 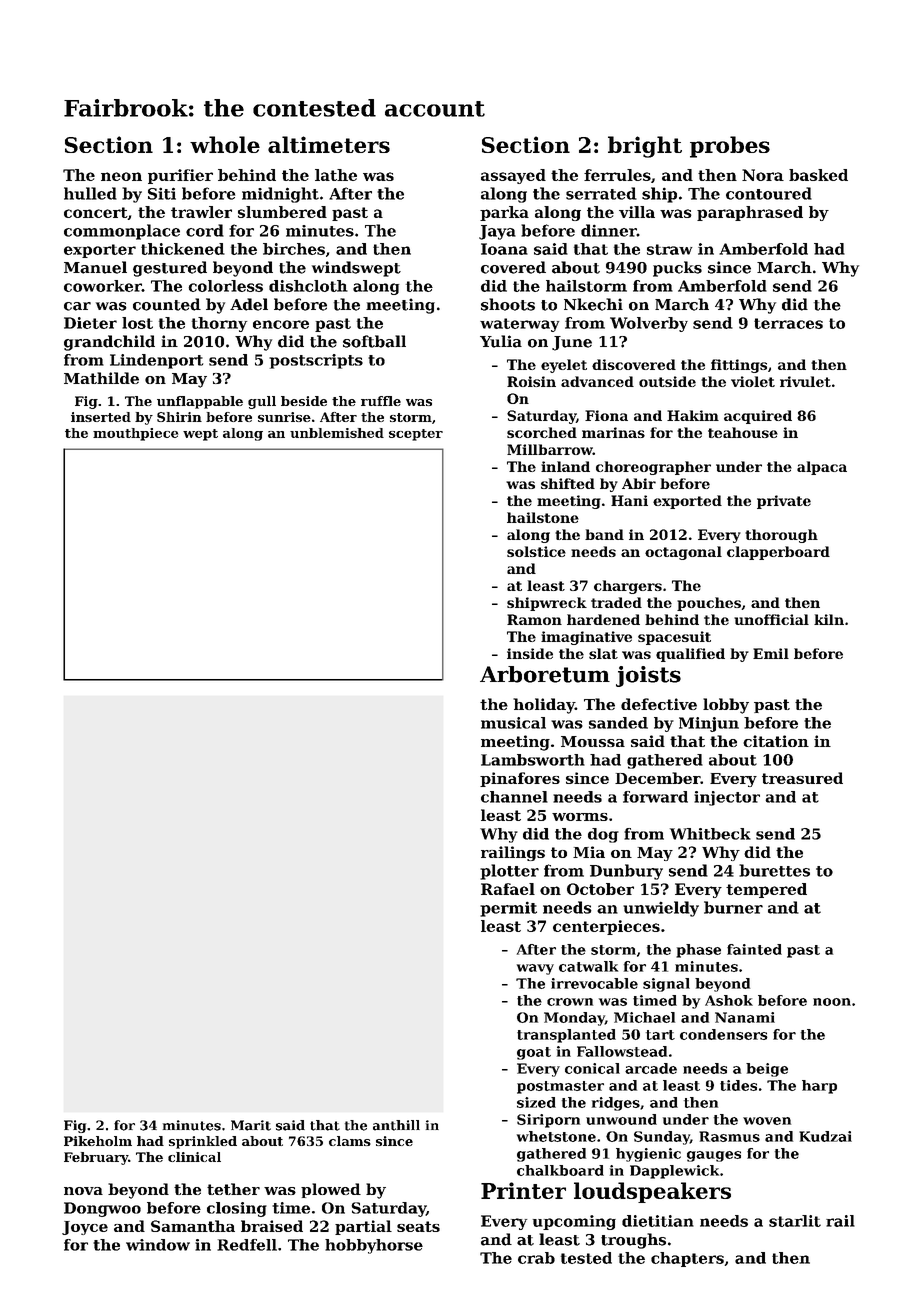 I want to click on basked, so click(x=818, y=175).
